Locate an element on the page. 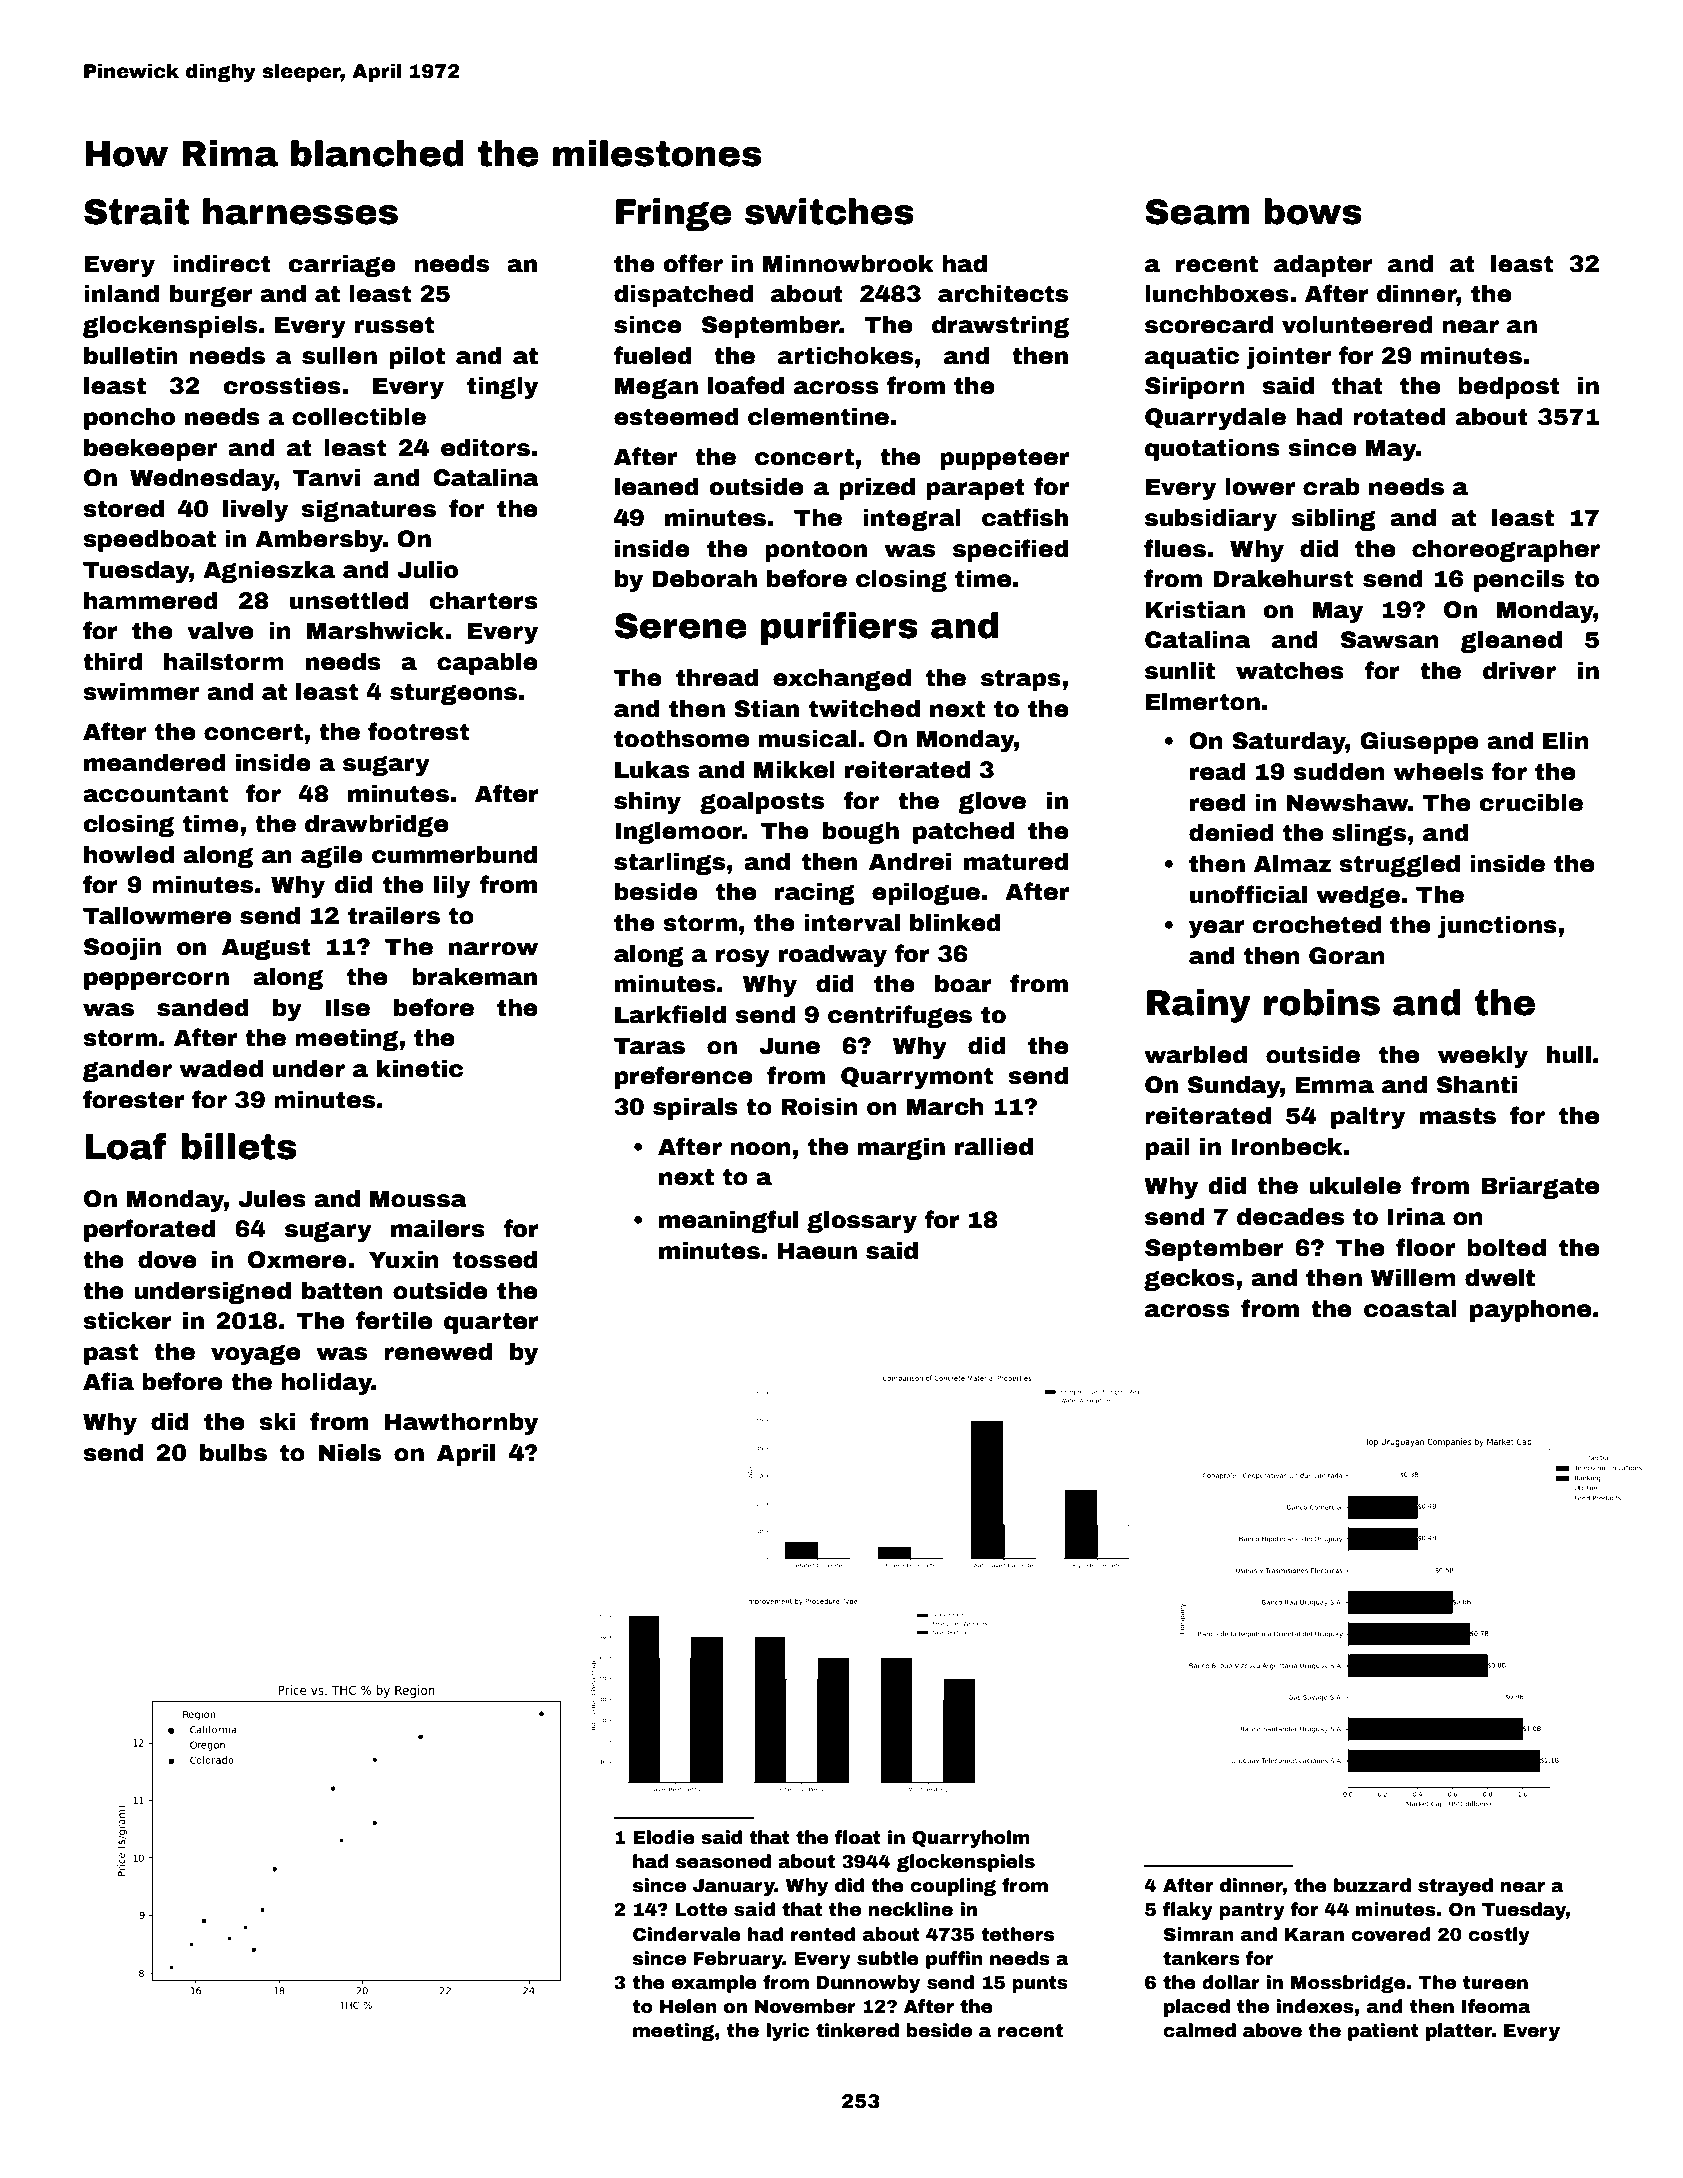  Strait is located at coordinates (136, 211).
